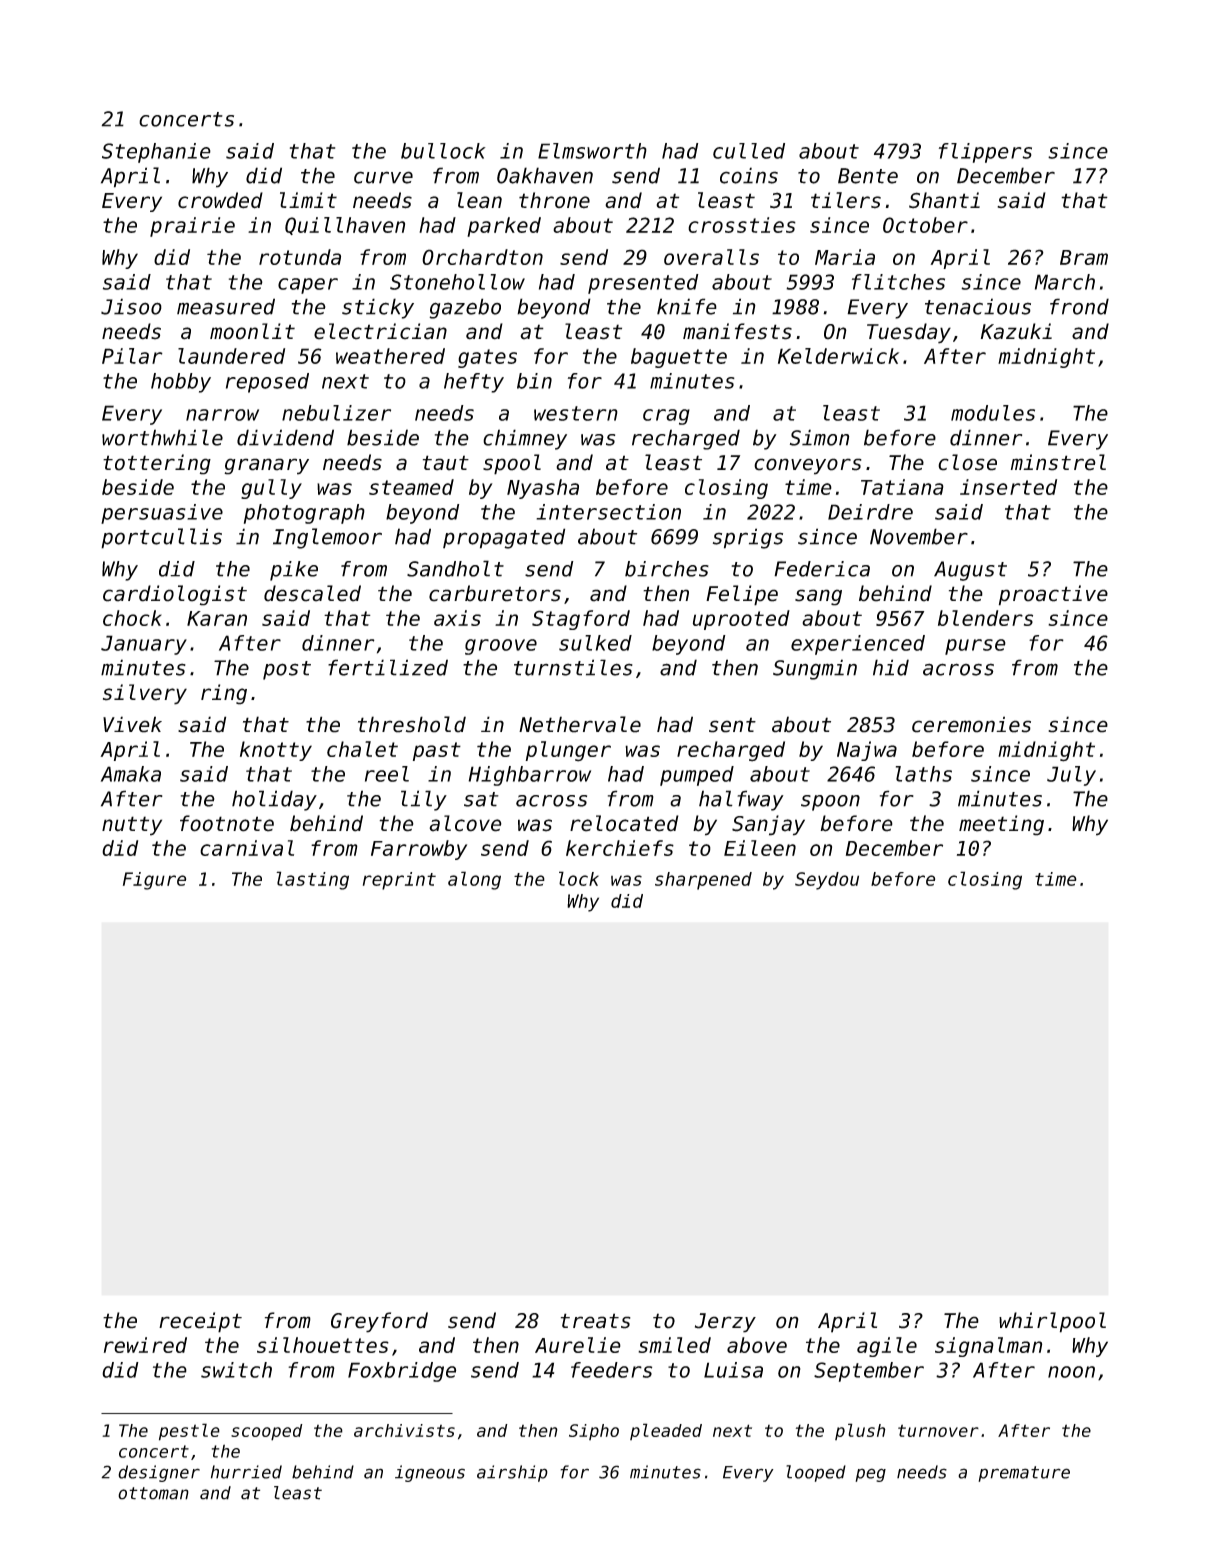  What do you see at coordinates (474, 880) in the screenshot?
I see `along` at bounding box center [474, 880].
